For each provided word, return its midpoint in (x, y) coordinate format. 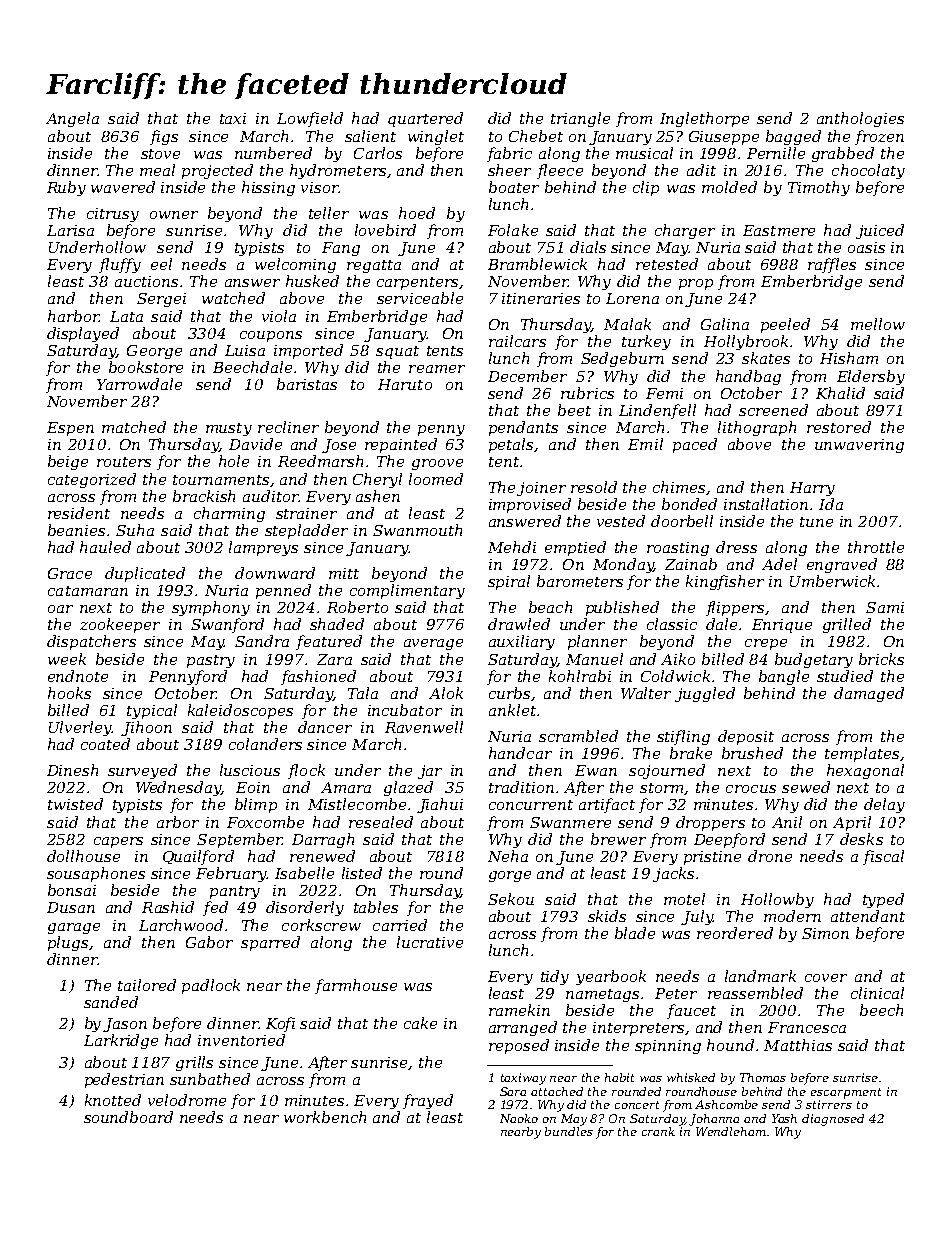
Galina (725, 324)
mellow (878, 324)
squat (397, 352)
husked (312, 281)
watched (233, 298)
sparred (270, 943)
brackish (204, 496)
